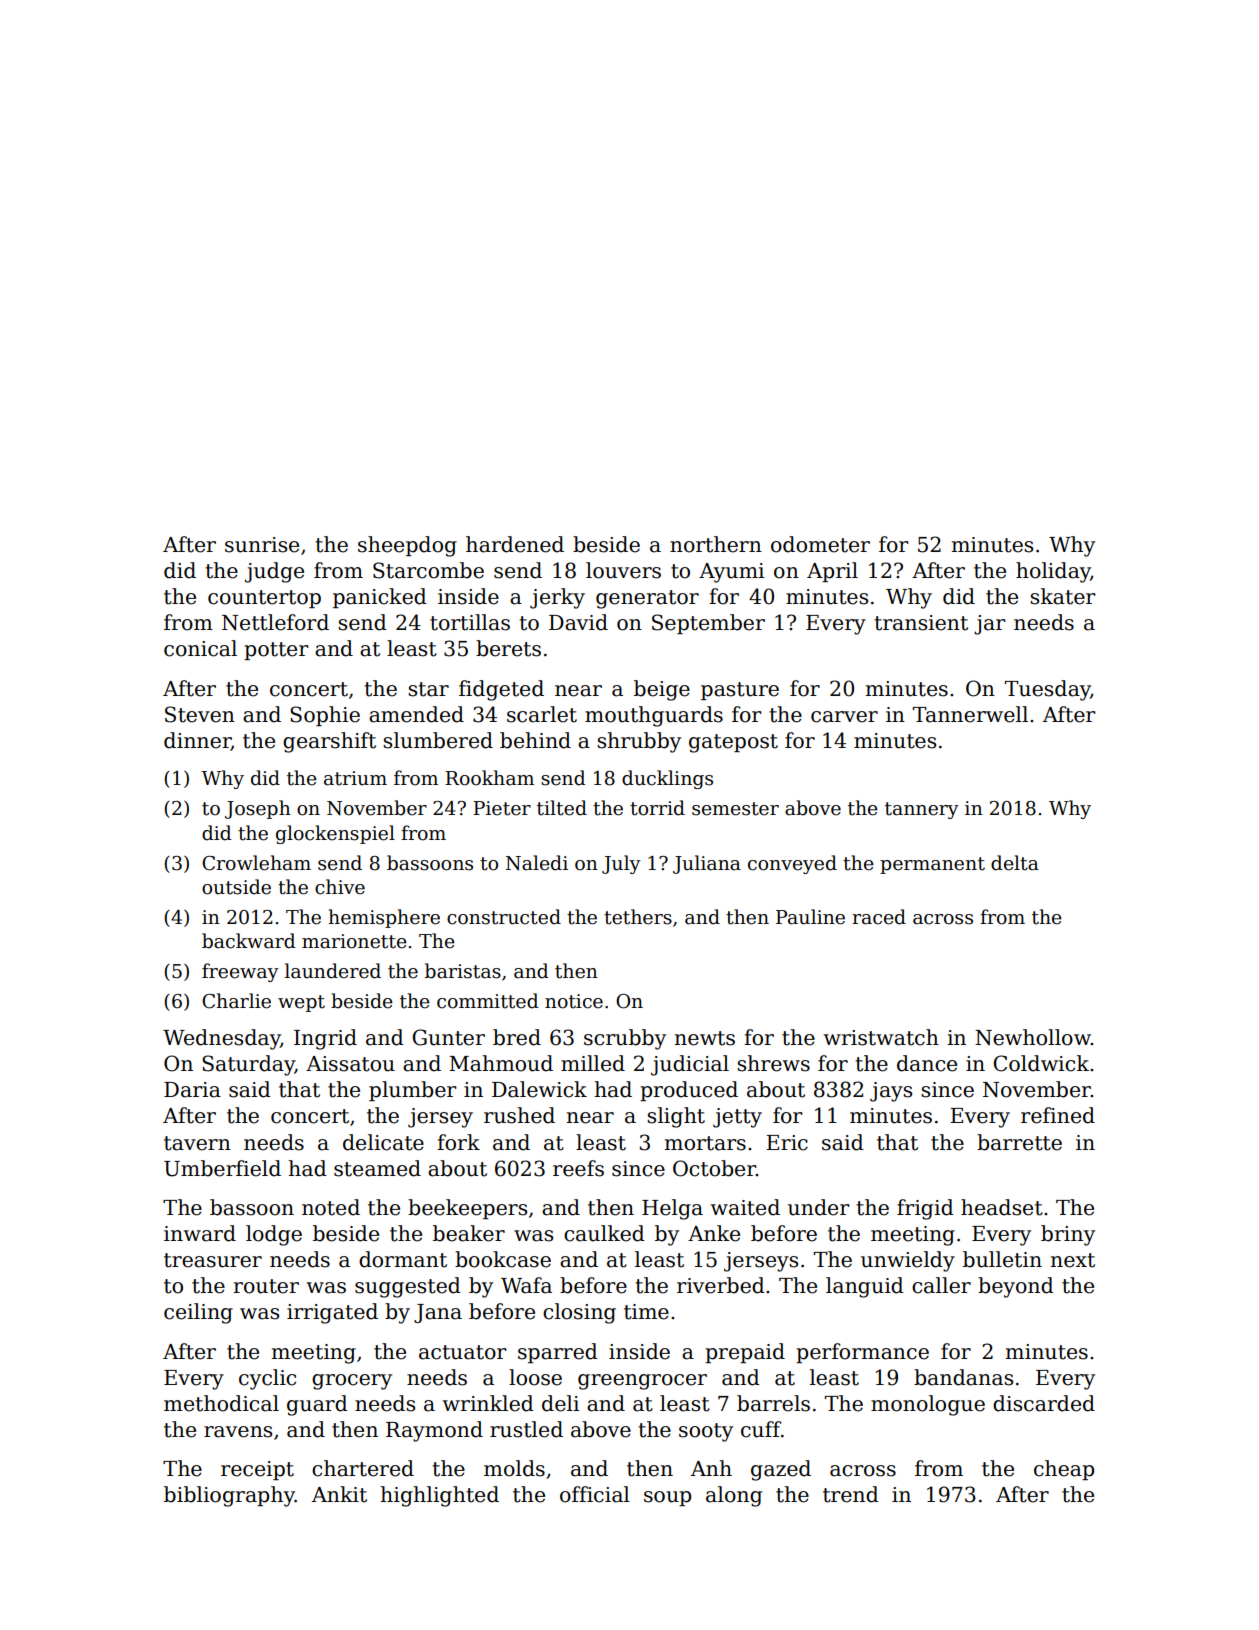  What do you see at coordinates (262, 545) in the screenshot?
I see `sunrise` at bounding box center [262, 545].
